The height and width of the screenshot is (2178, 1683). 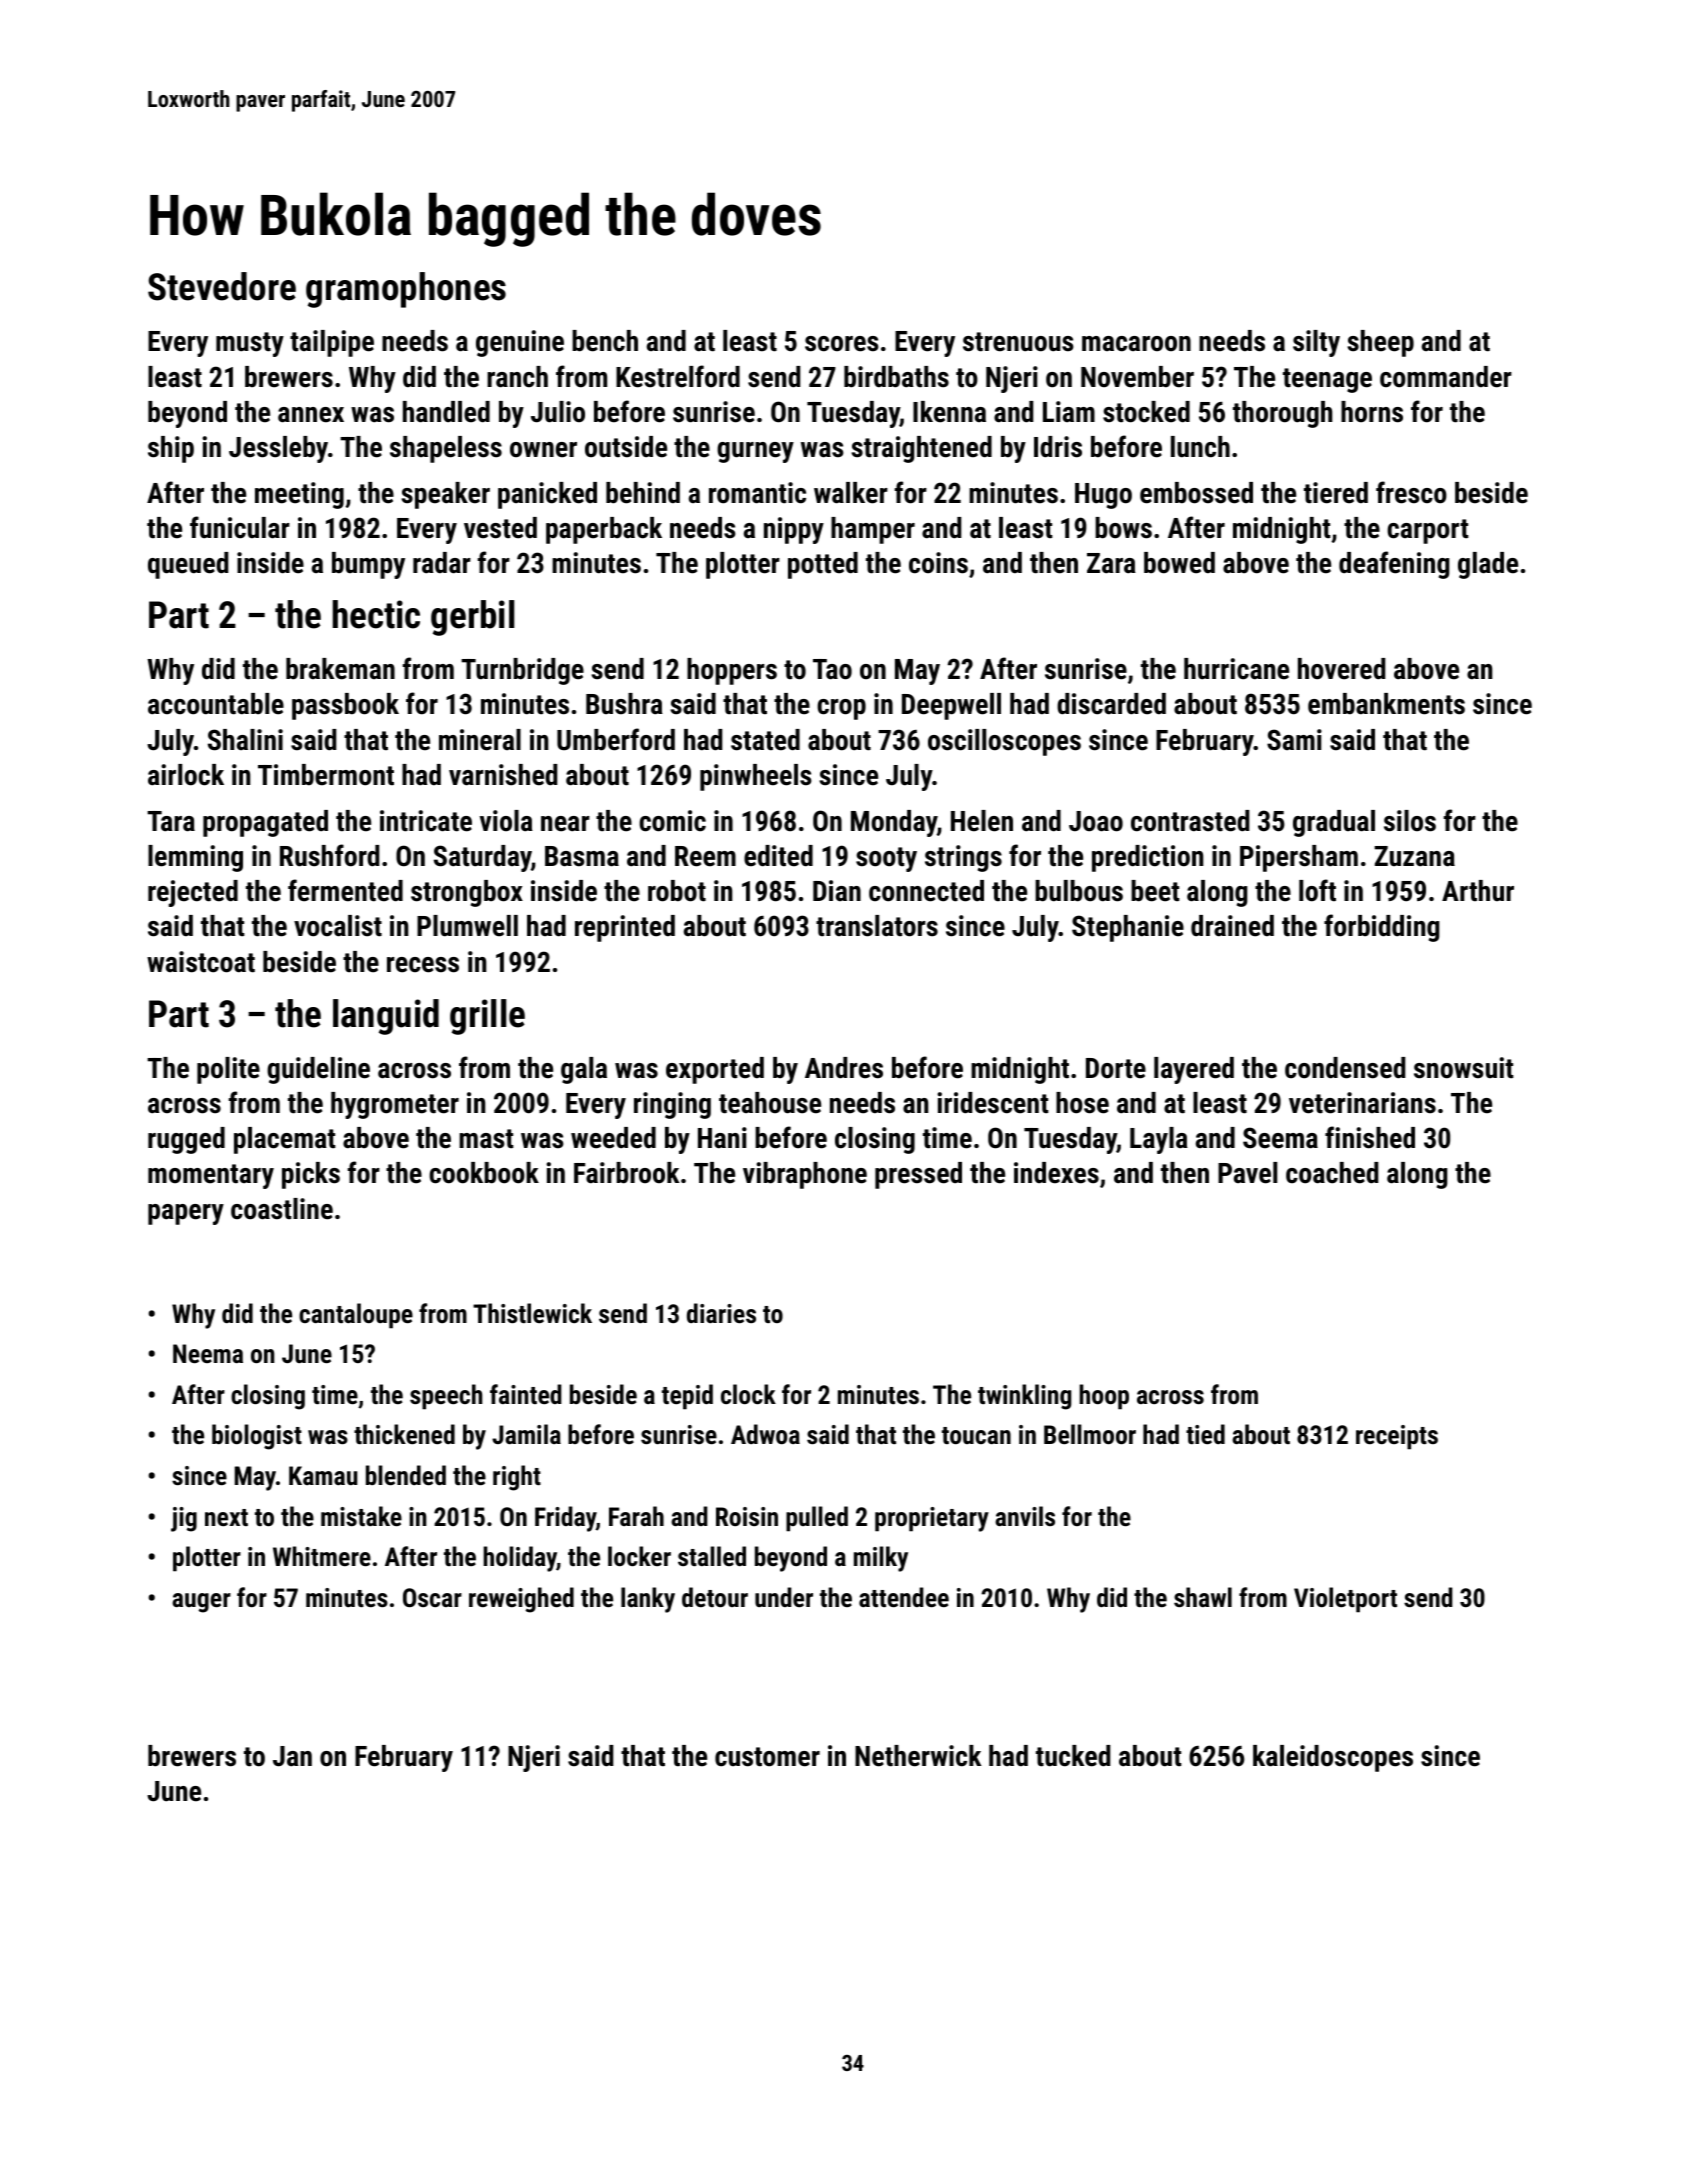 I want to click on Saturday, so click(x=482, y=858).
